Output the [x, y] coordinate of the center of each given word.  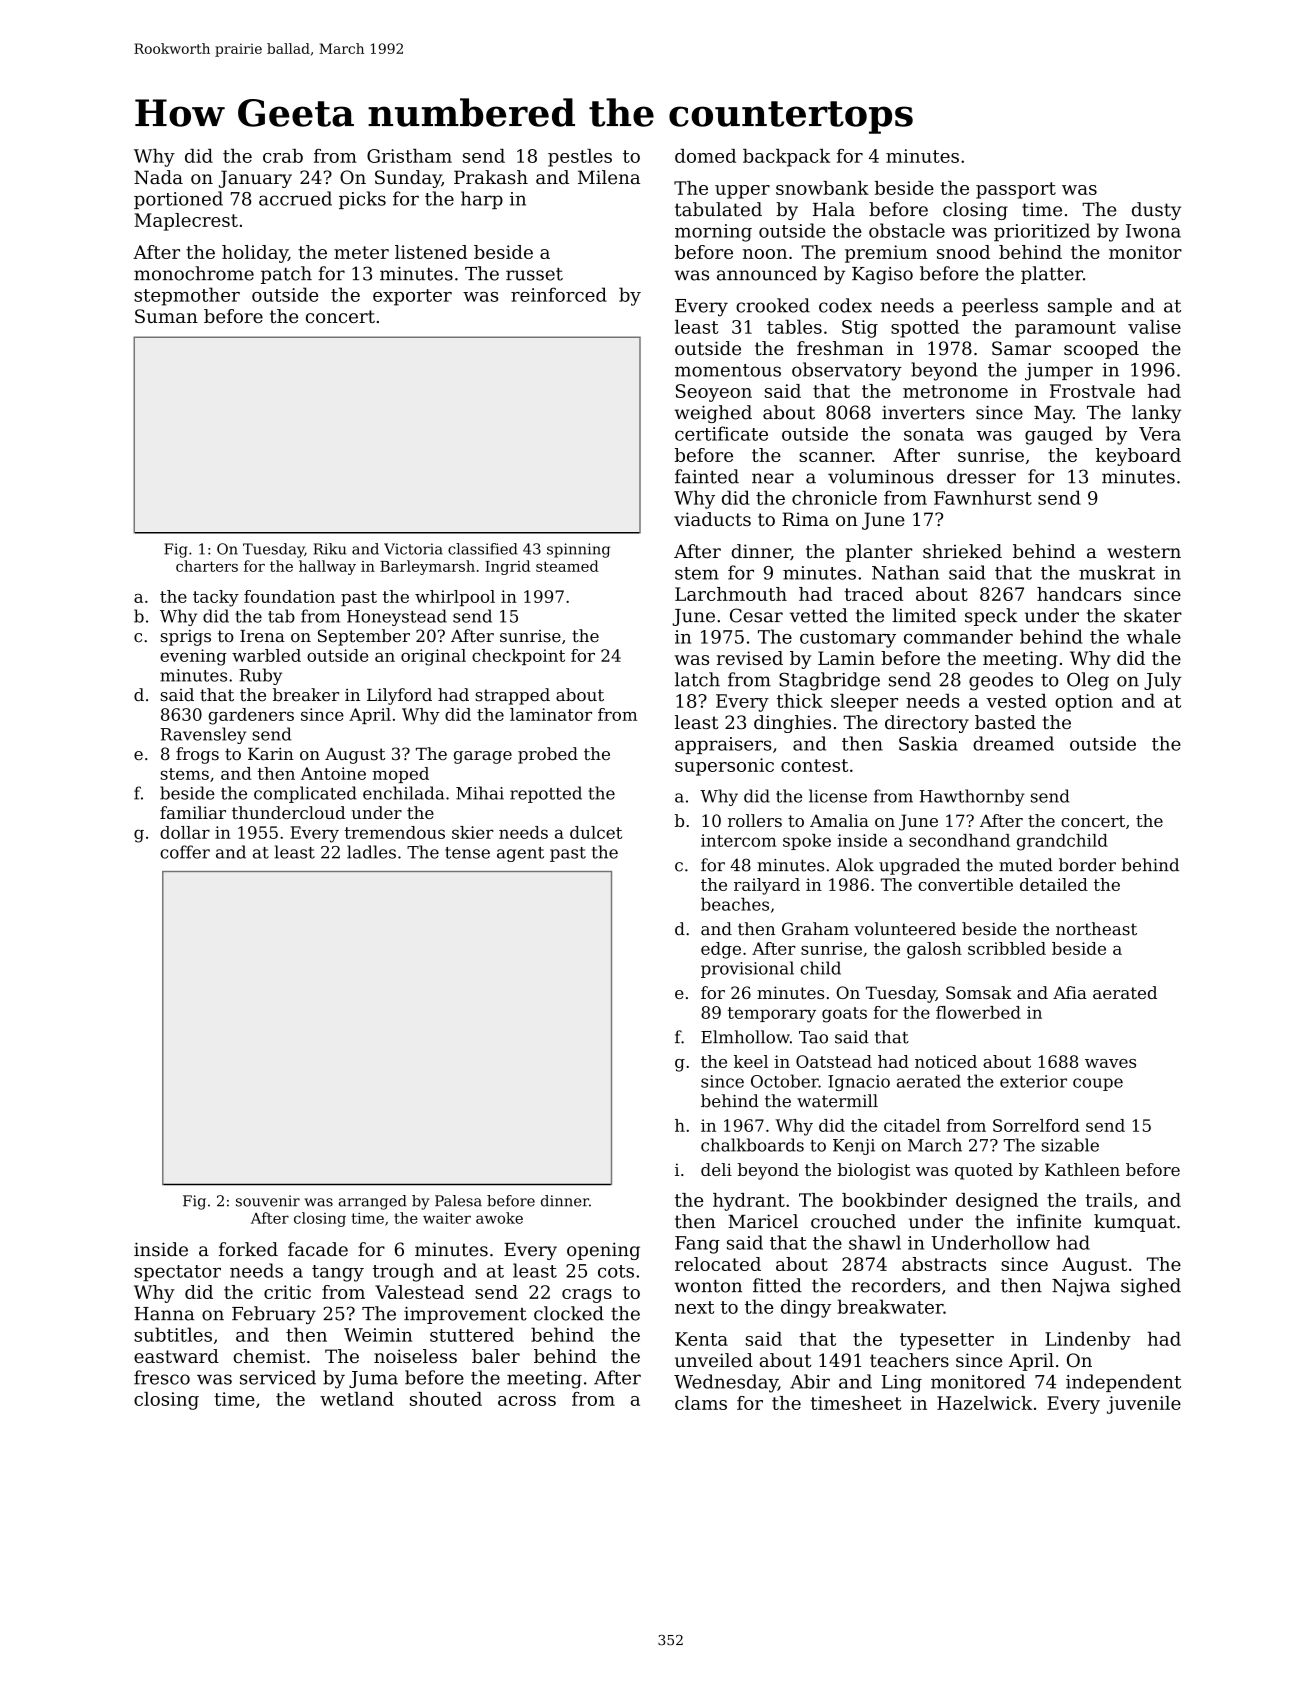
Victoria [413, 549]
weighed [713, 414]
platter [1052, 275]
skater [1153, 615]
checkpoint [518, 657]
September [364, 637]
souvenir [268, 1201]
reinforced [559, 294]
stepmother [187, 296]
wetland [357, 1399]
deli [716, 1169]
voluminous [881, 476]
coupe [1098, 1084]
